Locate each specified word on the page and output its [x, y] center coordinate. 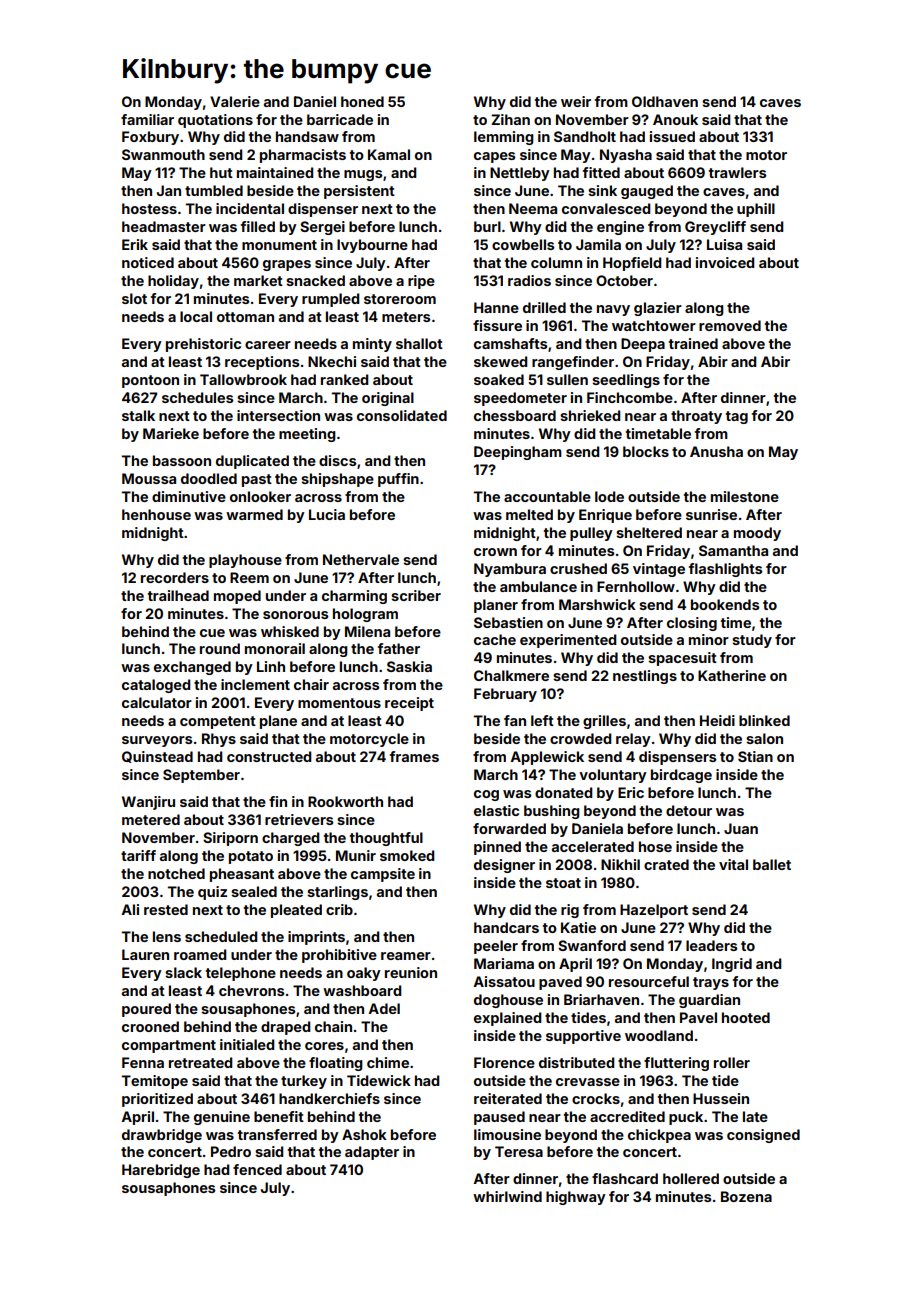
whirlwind [507, 1196]
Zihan [510, 119]
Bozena [746, 1196]
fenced [257, 1169]
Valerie [235, 101]
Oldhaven [665, 101]
